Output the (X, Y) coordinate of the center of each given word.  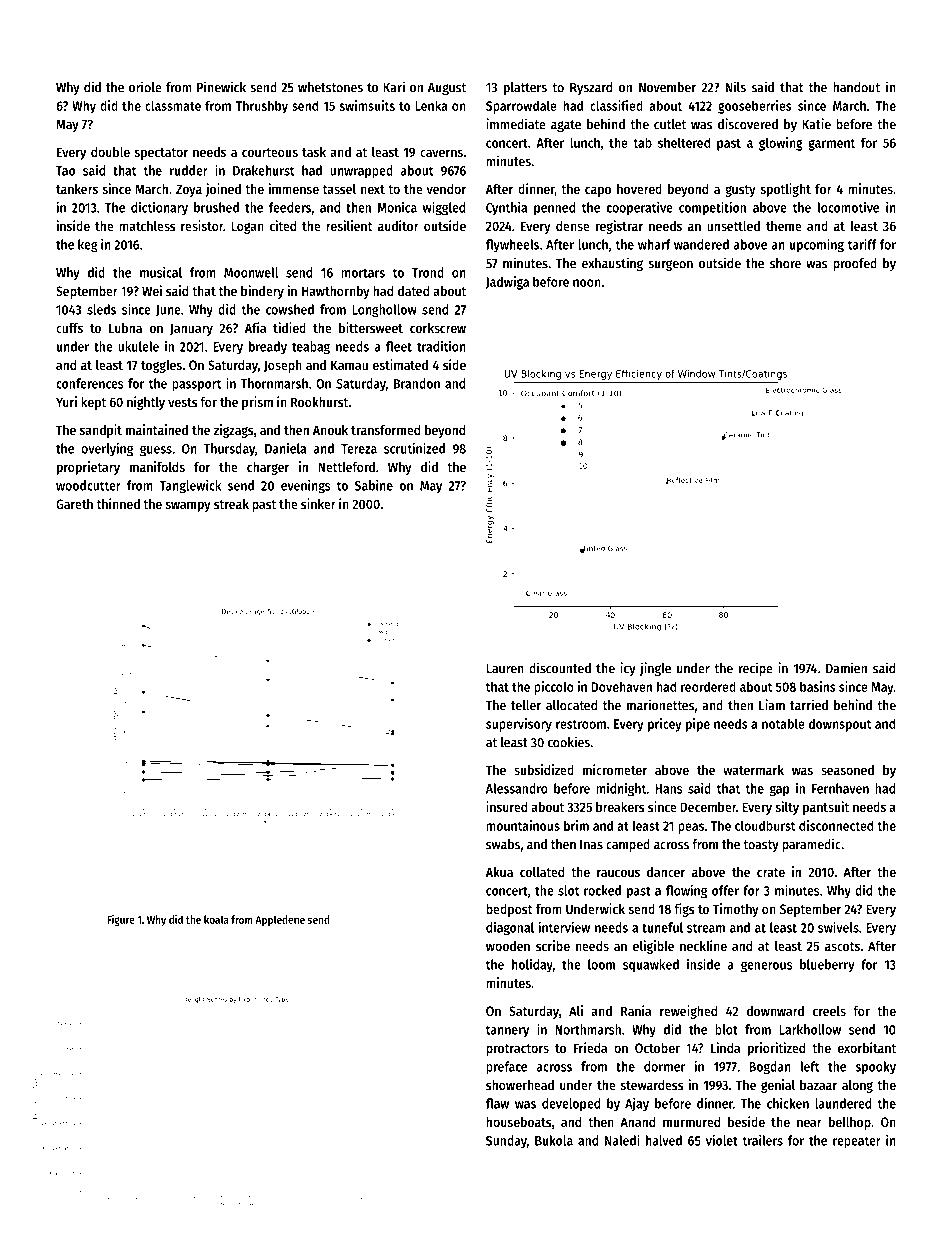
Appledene (280, 920)
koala (216, 919)
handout (856, 87)
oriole (145, 87)
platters (525, 88)
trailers (763, 1140)
